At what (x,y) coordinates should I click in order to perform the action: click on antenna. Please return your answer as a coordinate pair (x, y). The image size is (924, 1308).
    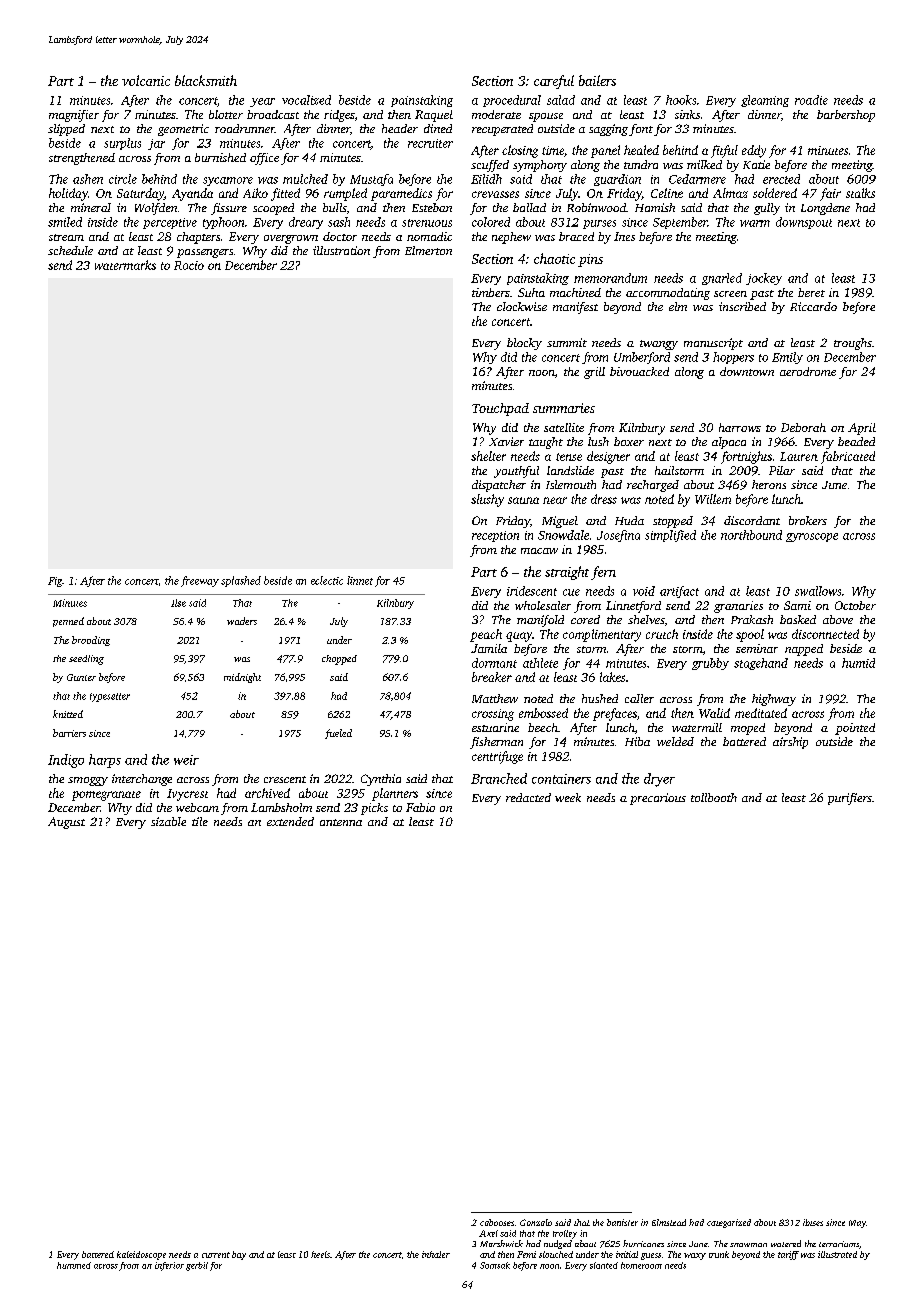
    Looking at the image, I should click on (341, 822).
